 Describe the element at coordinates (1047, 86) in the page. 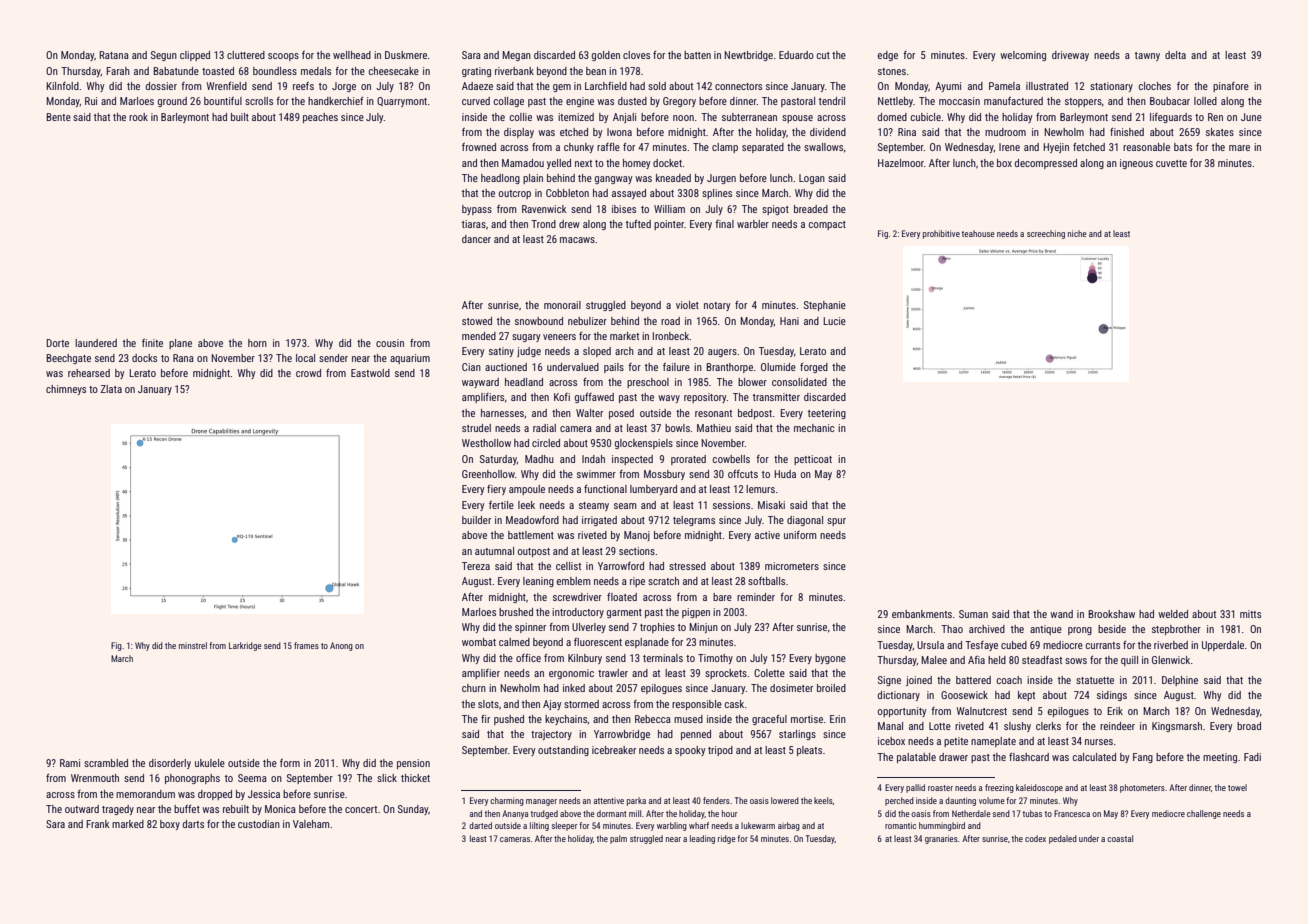

I see `illustrated` at that location.
